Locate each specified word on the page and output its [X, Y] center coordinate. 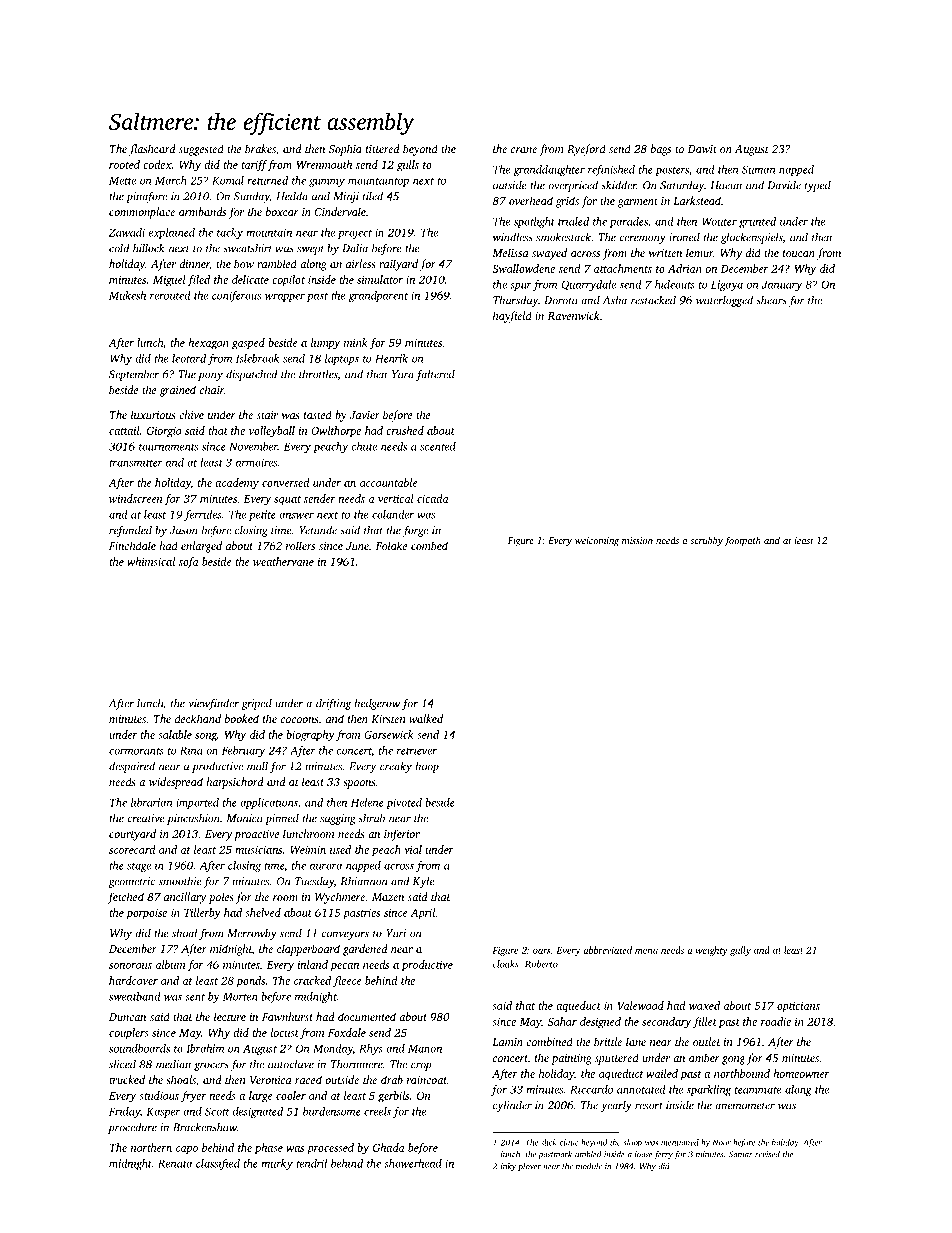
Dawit [702, 149]
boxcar [282, 211]
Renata [175, 1163]
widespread [176, 783]
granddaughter [549, 170]
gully [740, 951]
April [422, 914]
